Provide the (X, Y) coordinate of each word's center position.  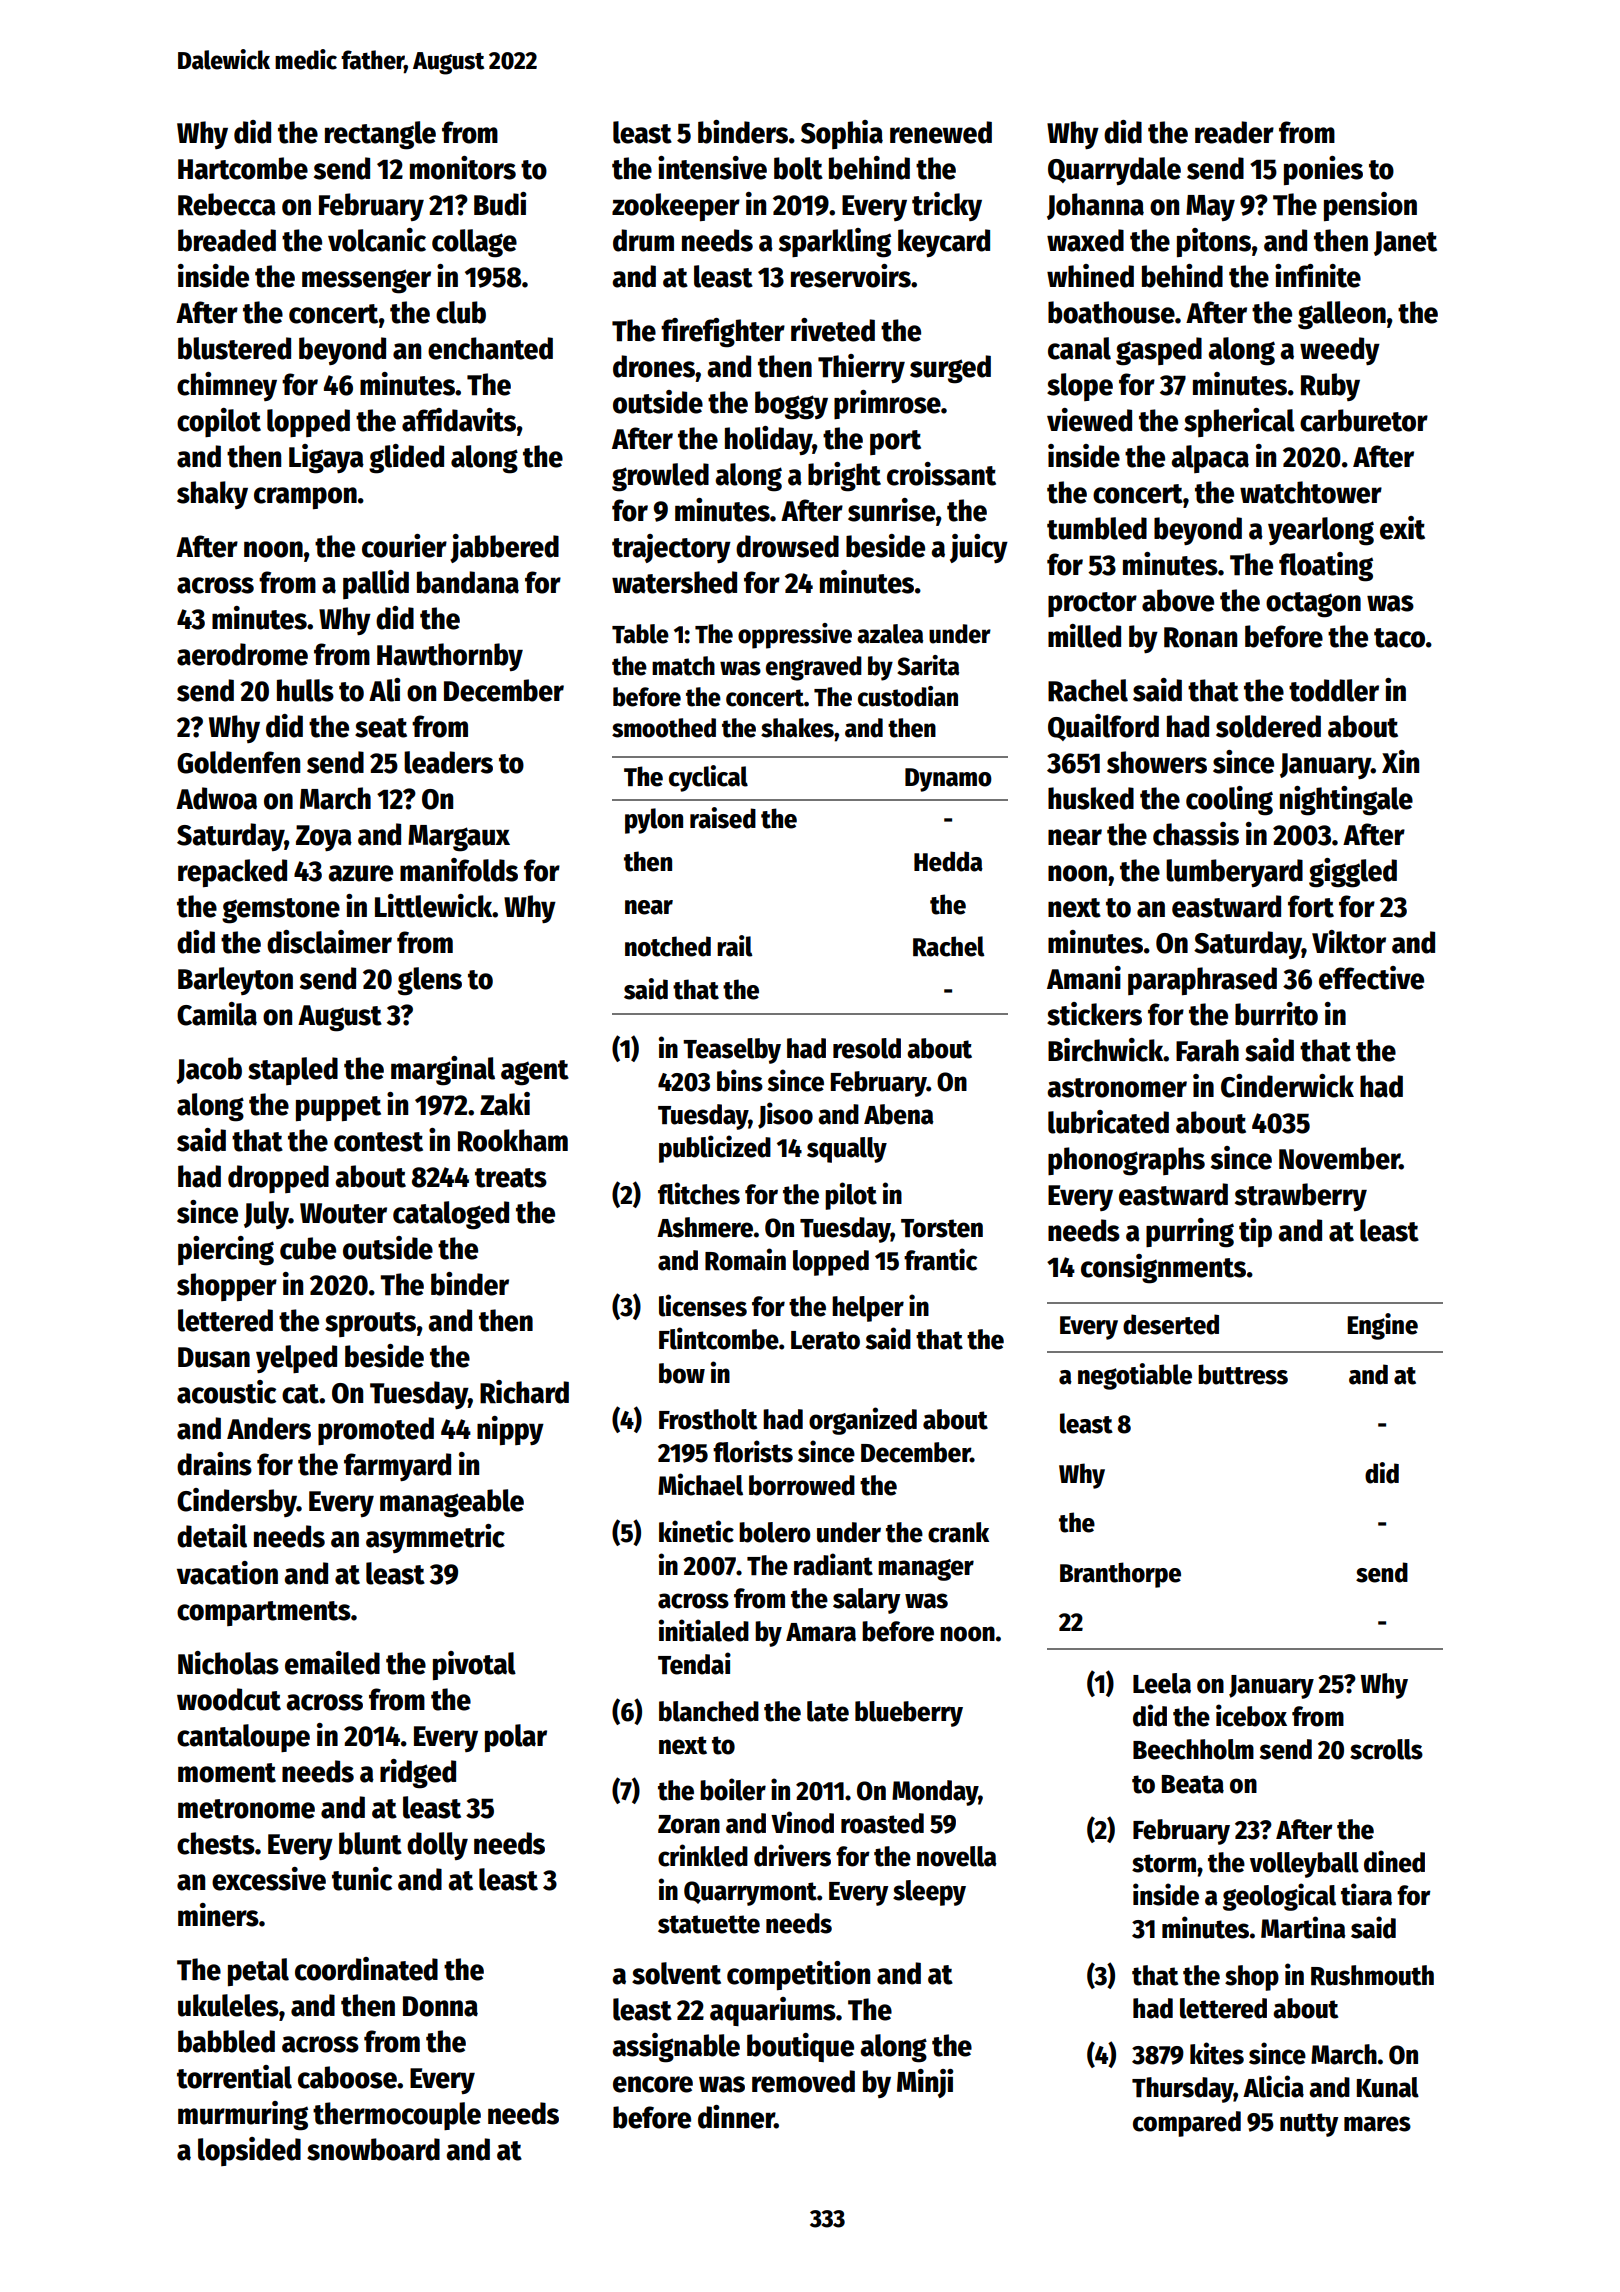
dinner (736, 2117)
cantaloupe (243, 1738)
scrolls (1386, 1749)
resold (867, 1048)
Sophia (842, 134)
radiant (833, 1564)
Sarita (928, 665)
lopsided (249, 2151)
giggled (1353, 873)
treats (511, 1178)
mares (1377, 2124)
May (1210, 208)
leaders (448, 762)
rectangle (380, 135)
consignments (1163, 1269)
